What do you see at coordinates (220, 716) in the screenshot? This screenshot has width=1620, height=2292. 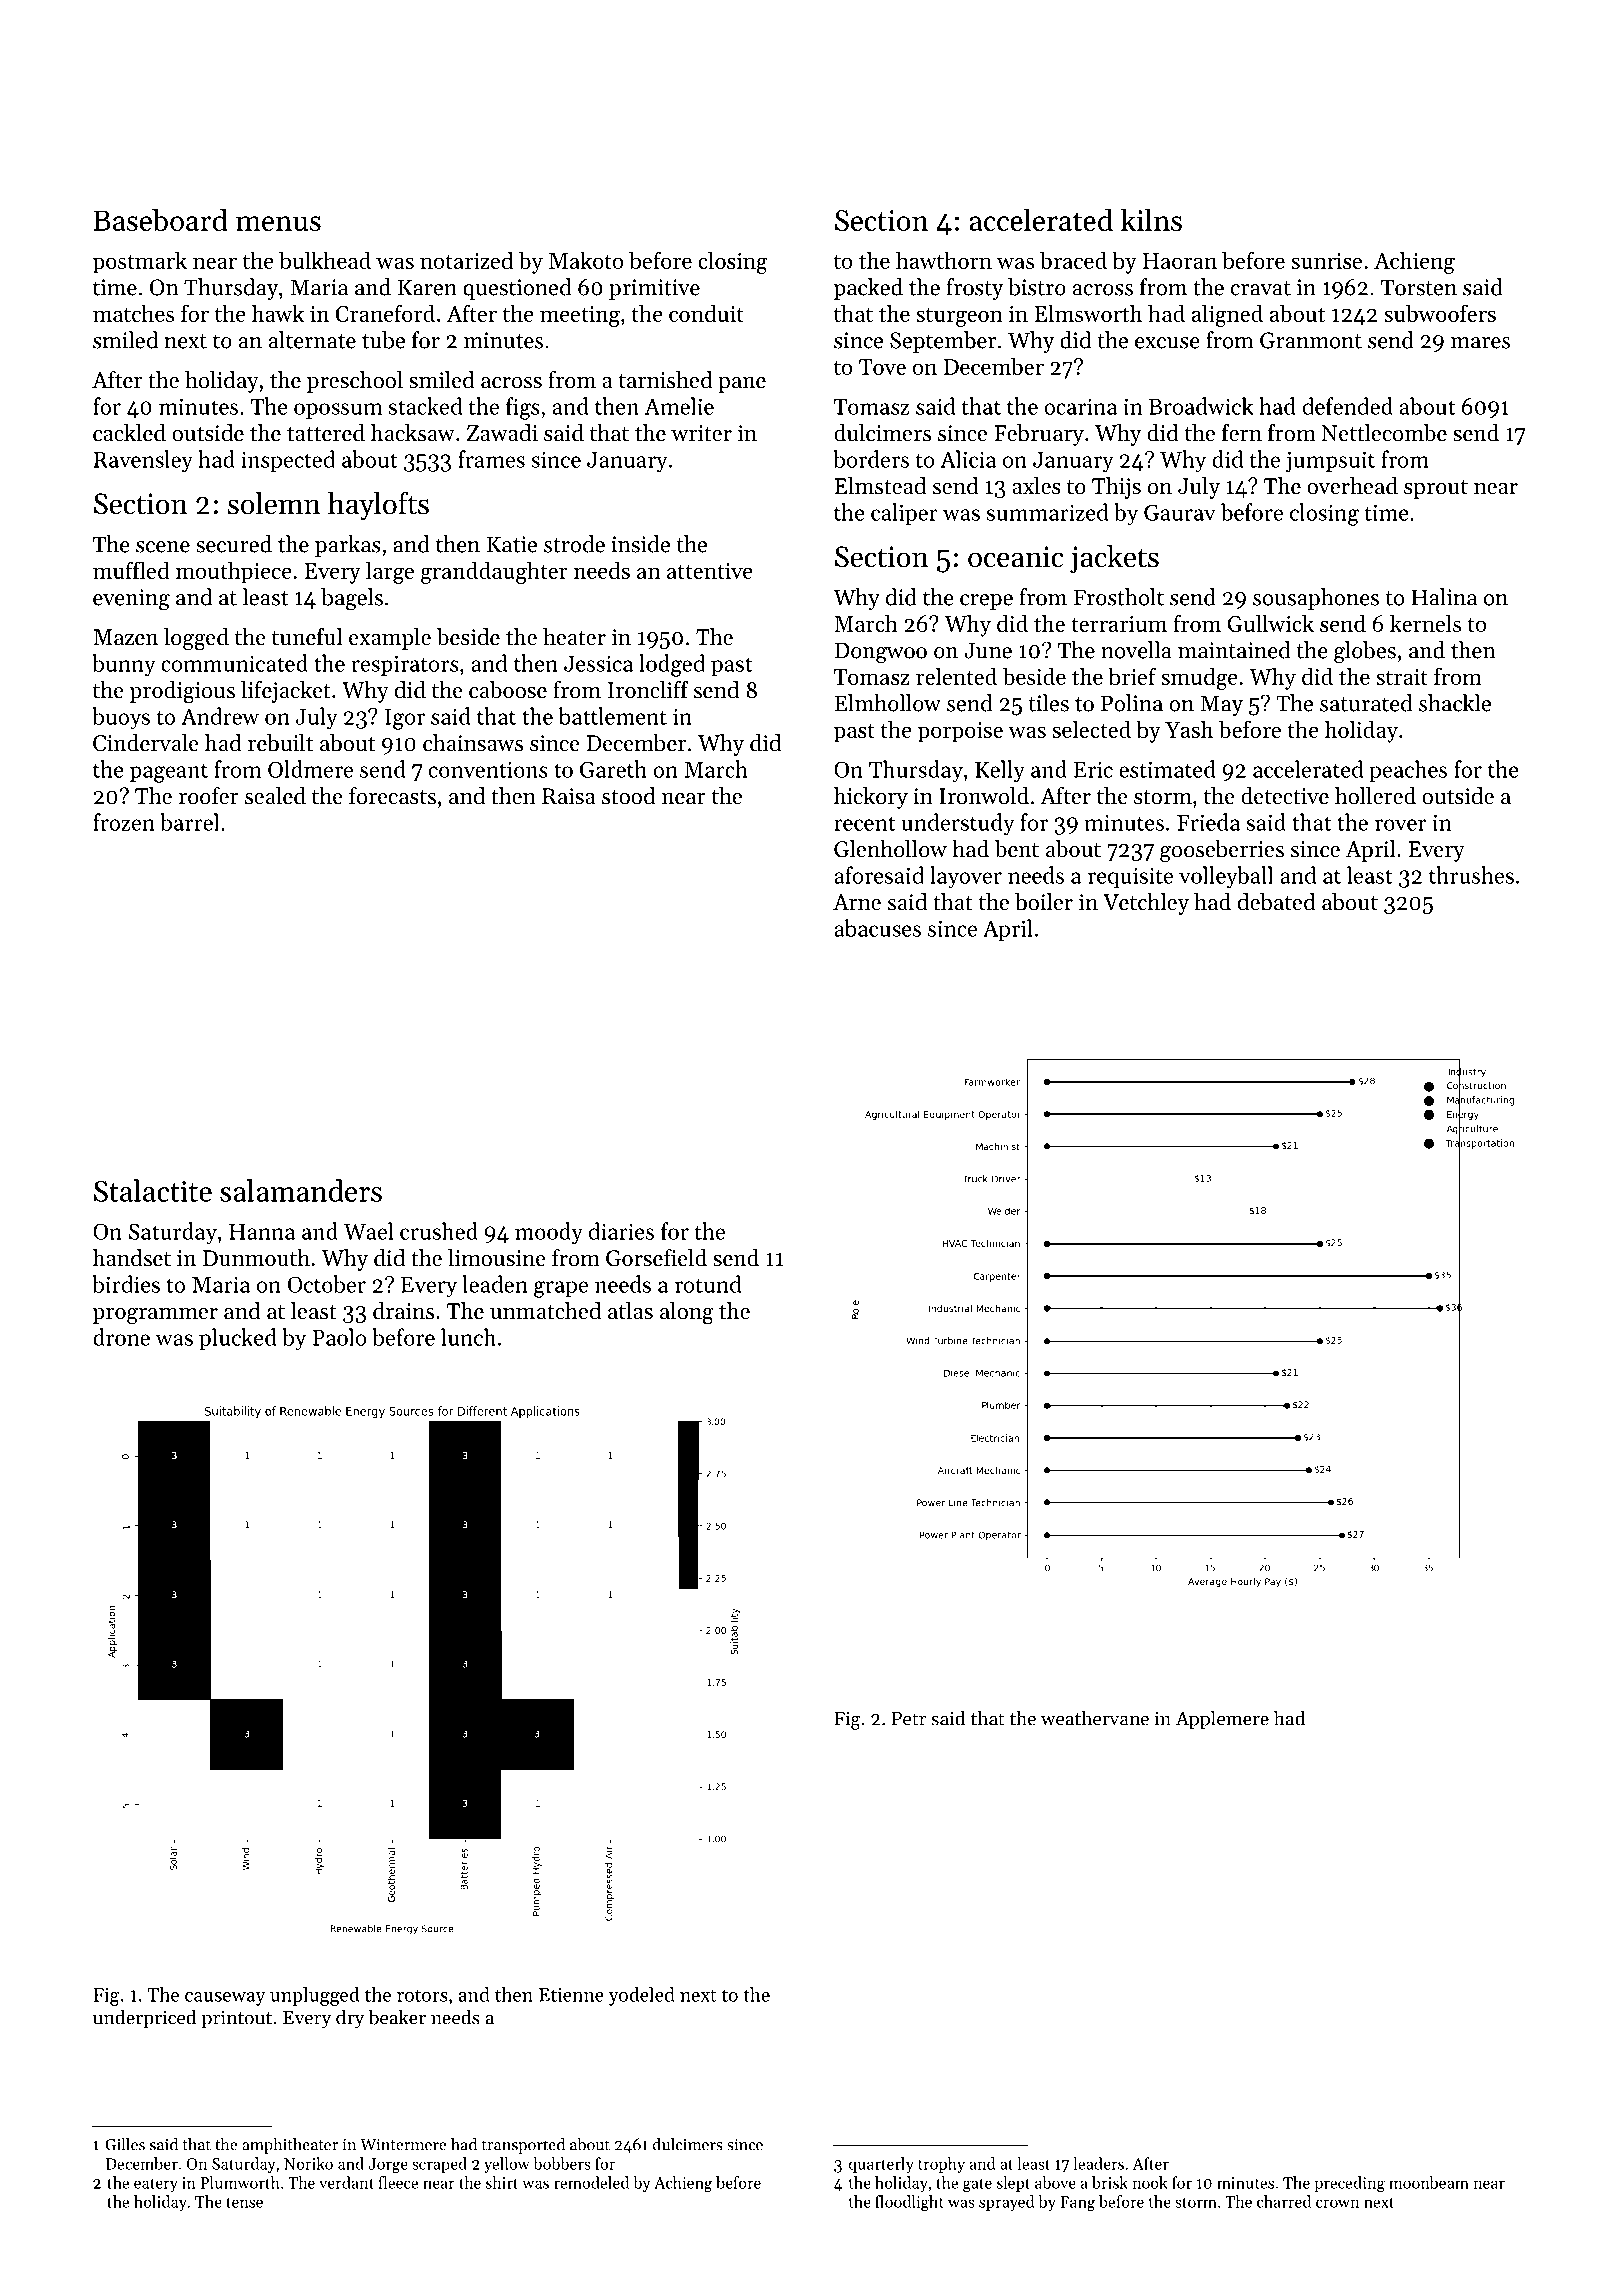 I see `Andrew` at bounding box center [220, 716].
